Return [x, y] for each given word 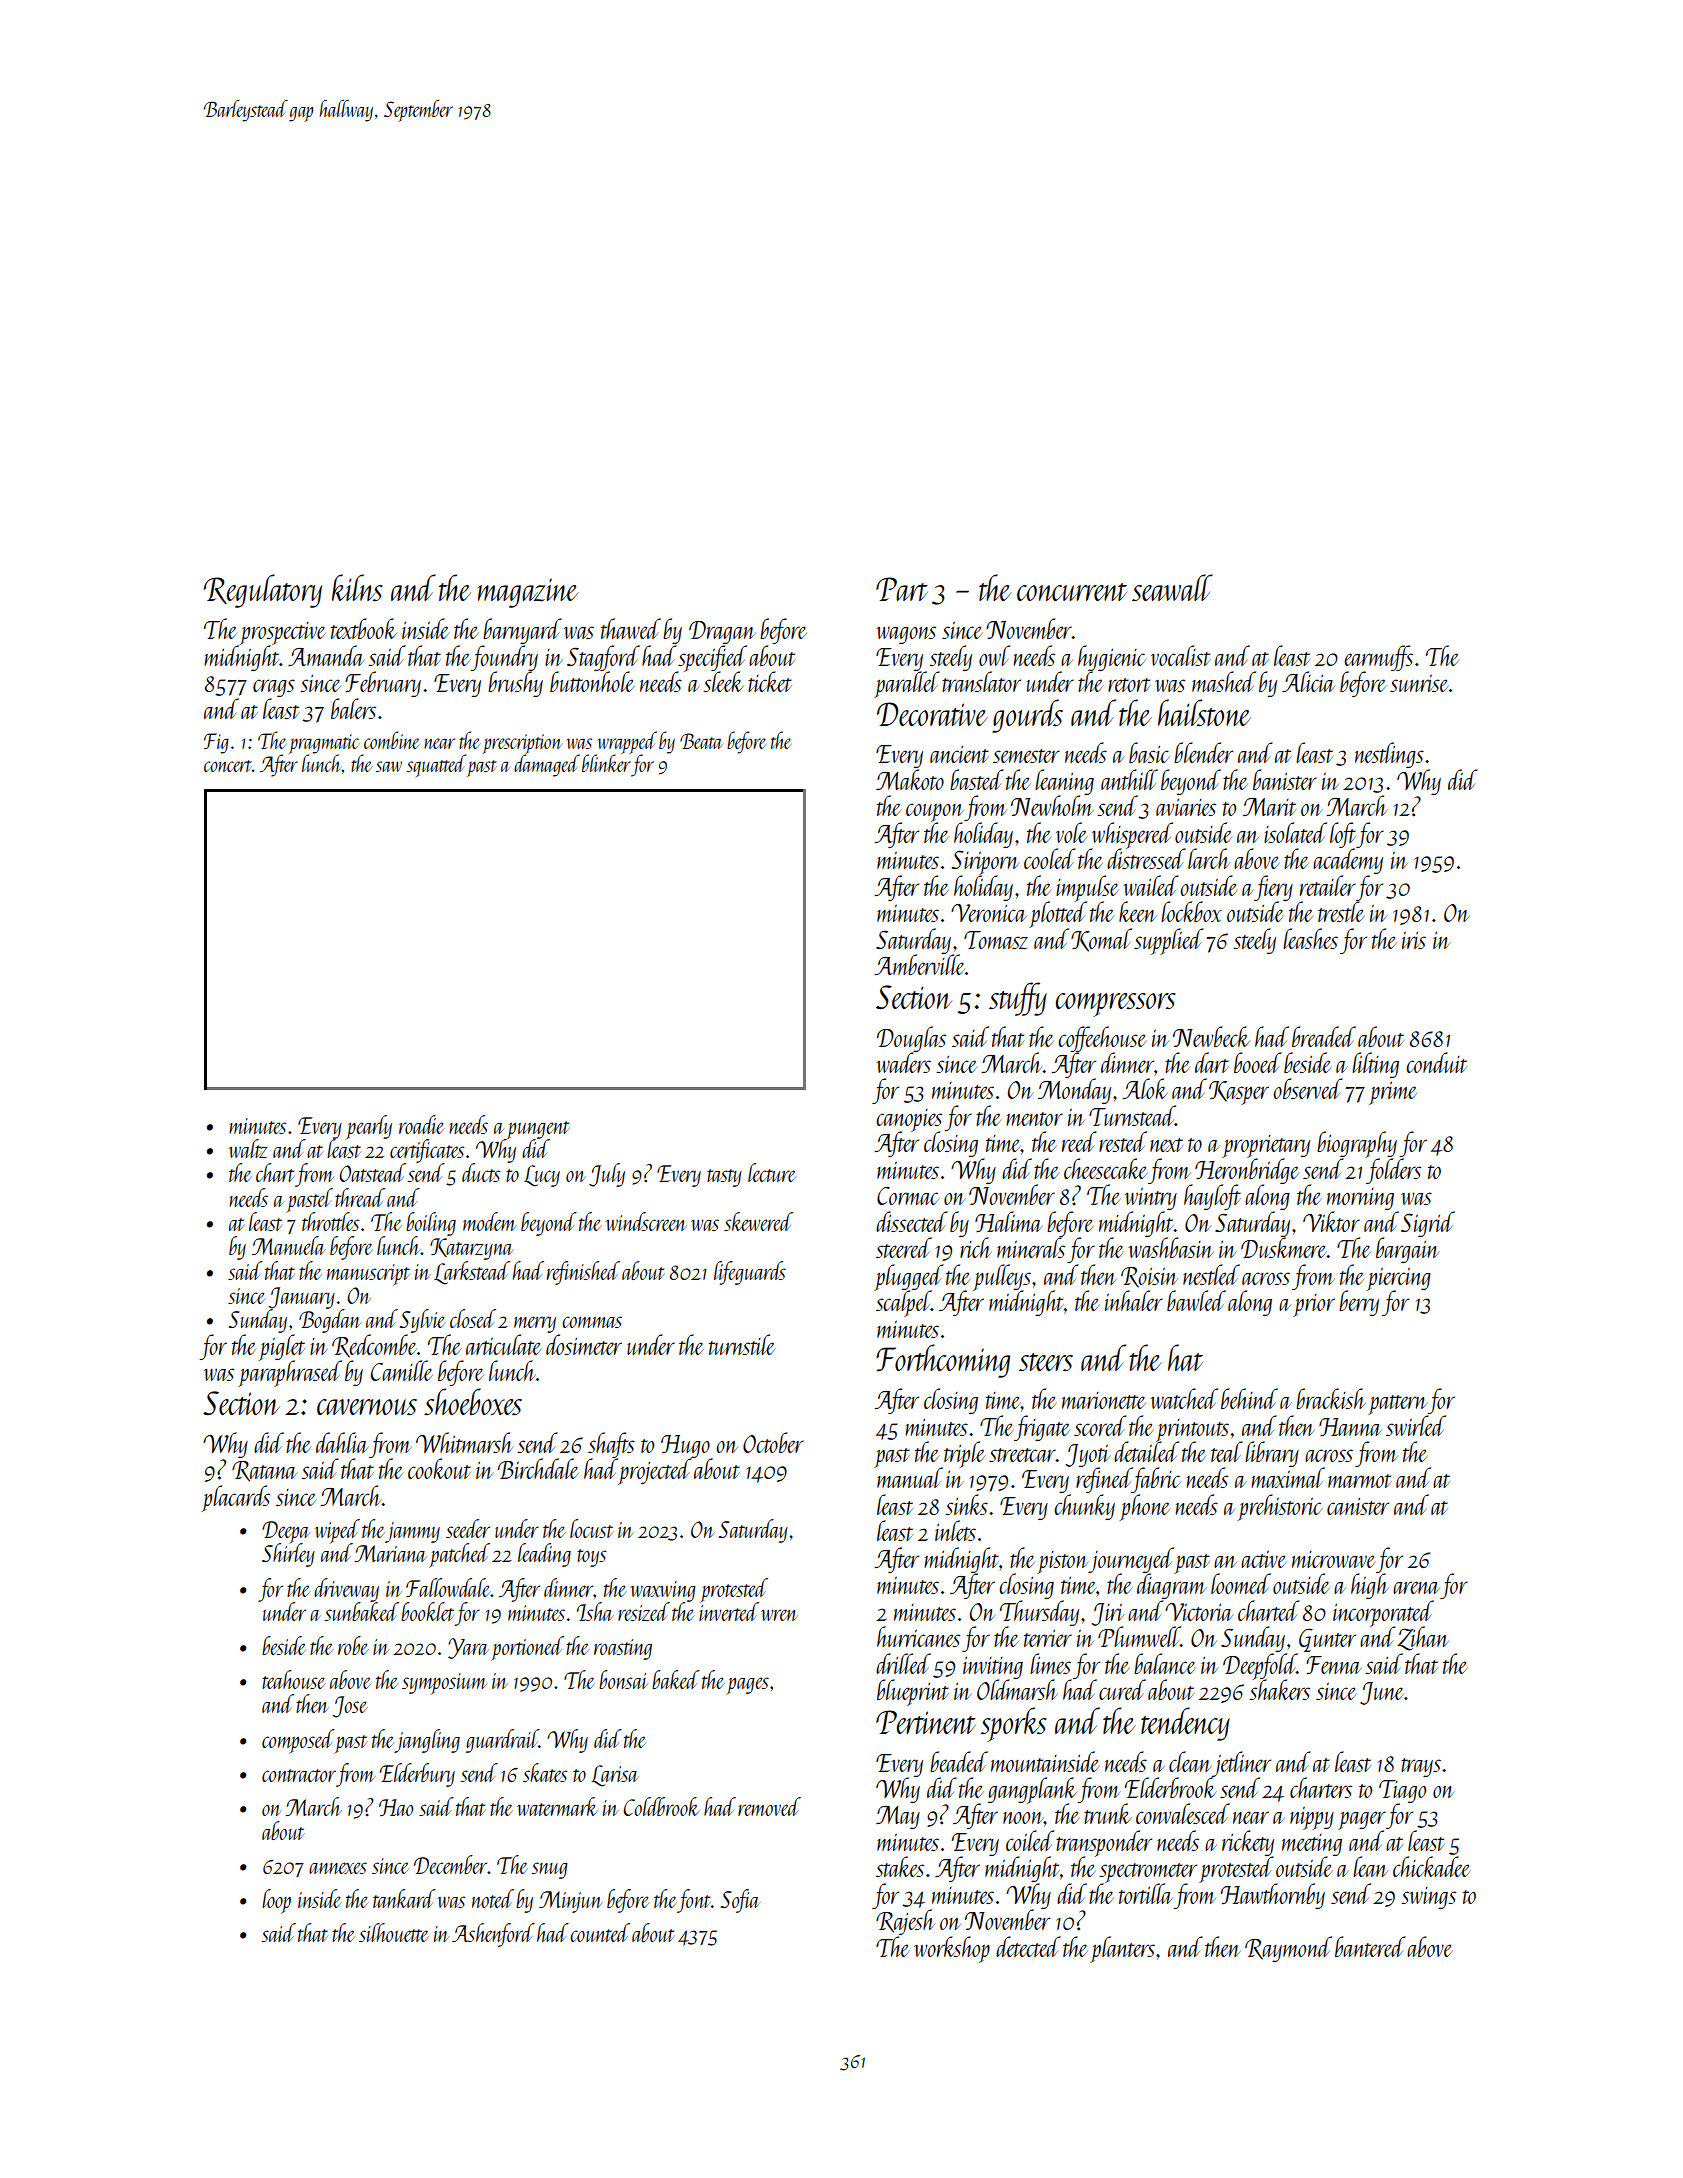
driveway [346, 1590]
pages [747, 1686]
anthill [1129, 779]
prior [1314, 1305]
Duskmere [1284, 1247]
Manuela [289, 1245]
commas [592, 1322]
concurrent [1072, 592]
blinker [606, 763]
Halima [1009, 1221]
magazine [528, 593]
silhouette [394, 1932]
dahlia [342, 1442]
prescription [522, 744]
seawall [1172, 587]
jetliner [1241, 1764]
